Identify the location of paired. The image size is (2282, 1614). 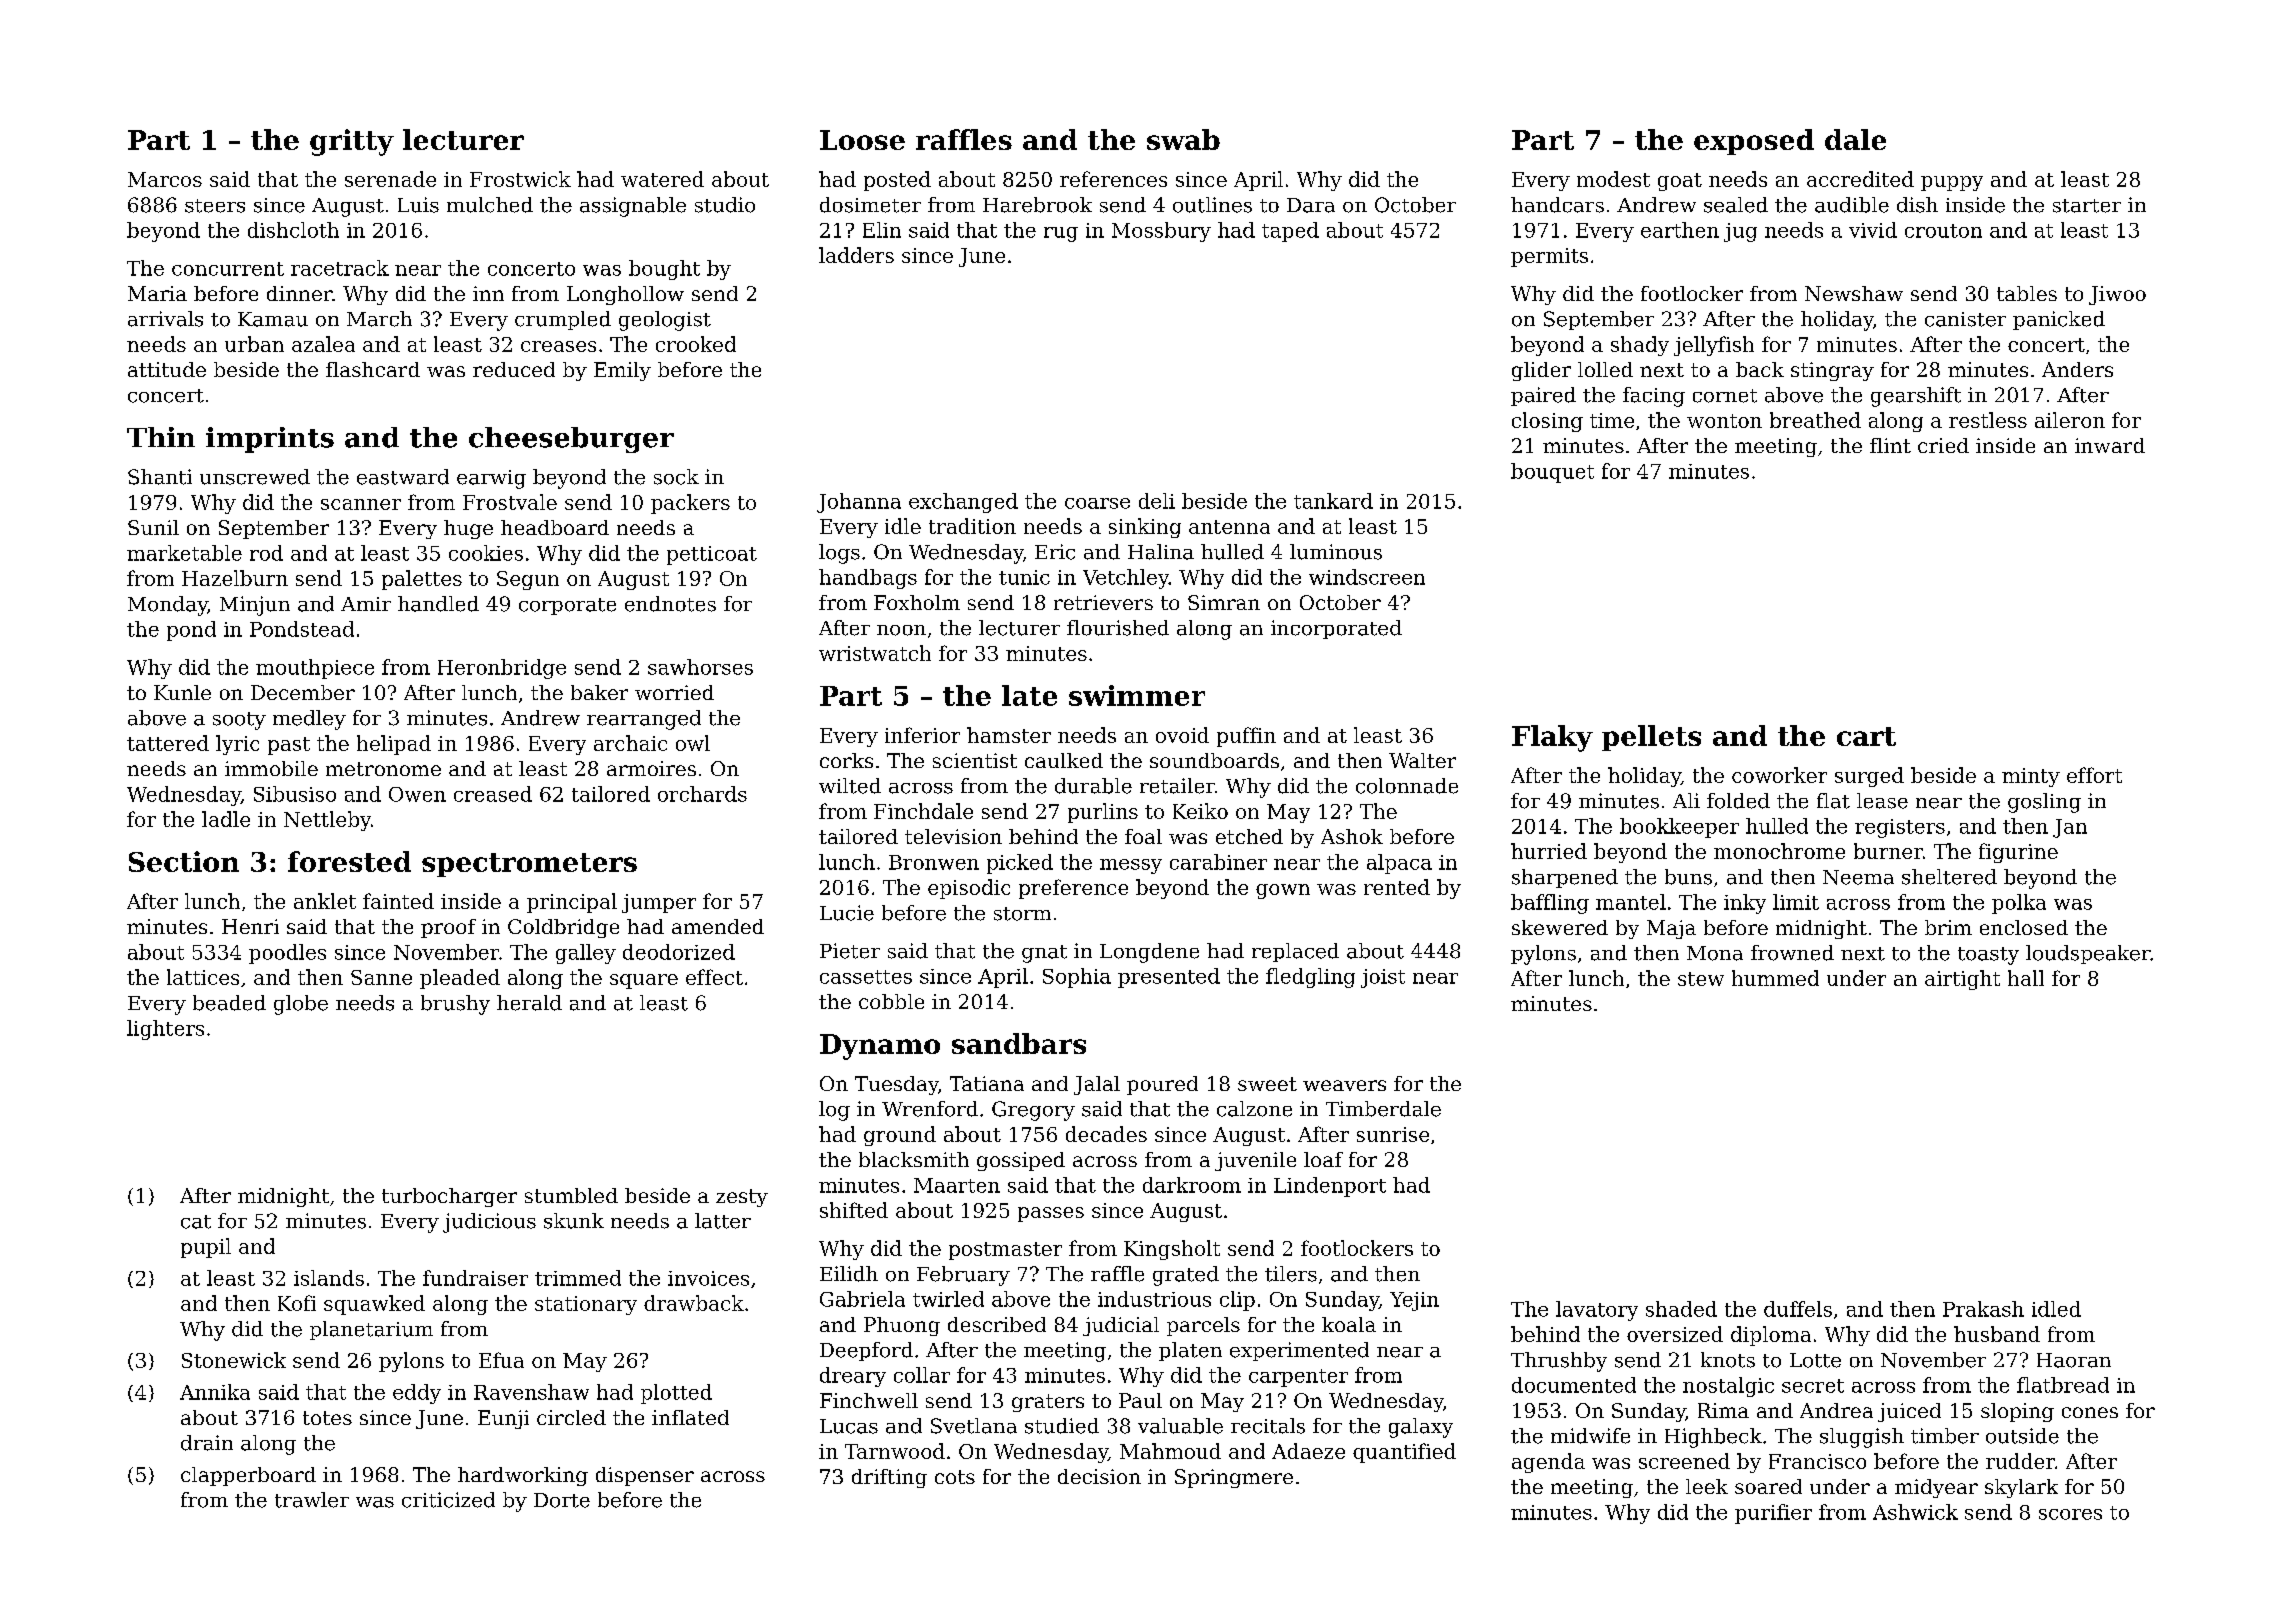
(1543, 396).
